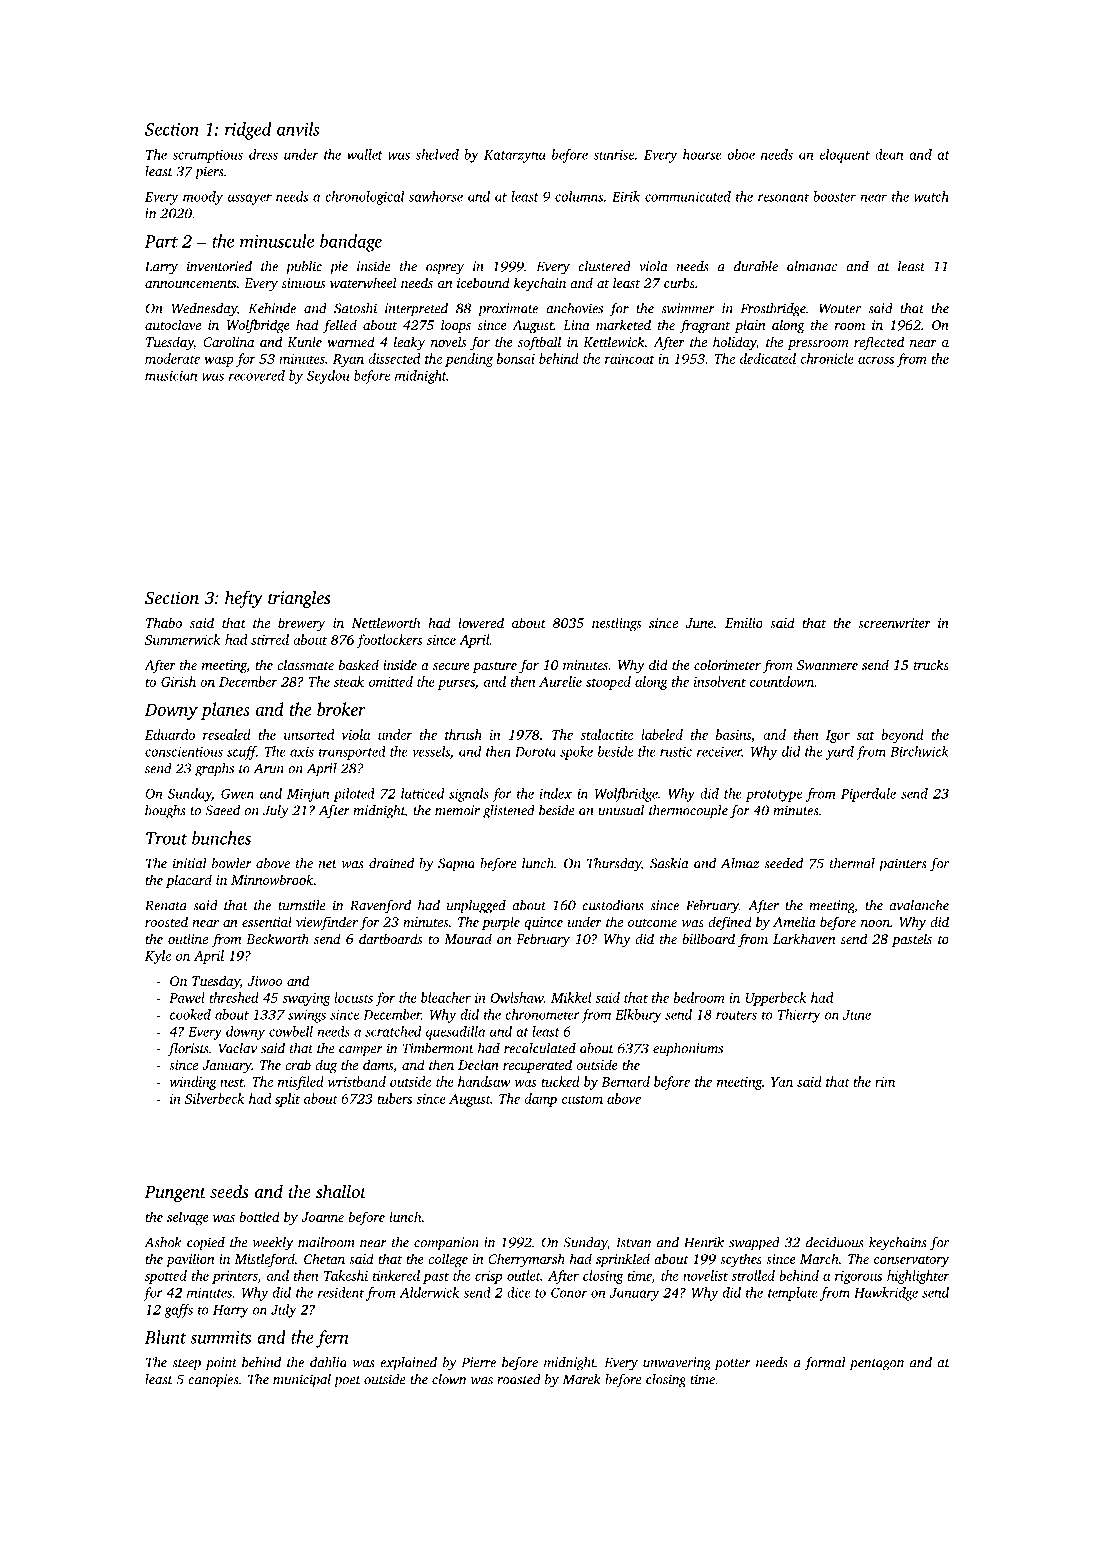  Describe the element at coordinates (889, 154) in the page. I see `dean` at that location.
